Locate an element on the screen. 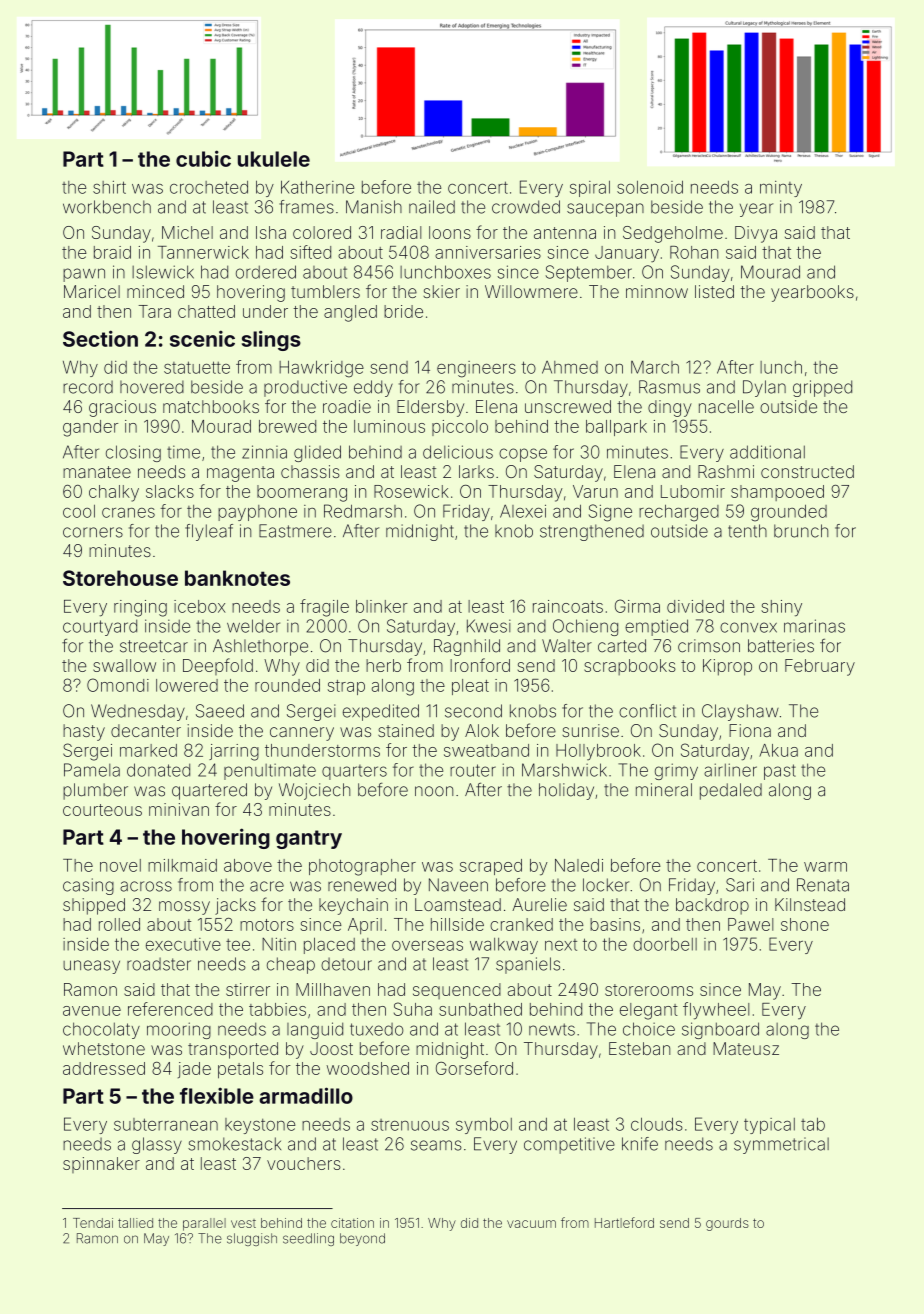 This screenshot has height=1314, width=924. radial is located at coordinates (401, 232).
